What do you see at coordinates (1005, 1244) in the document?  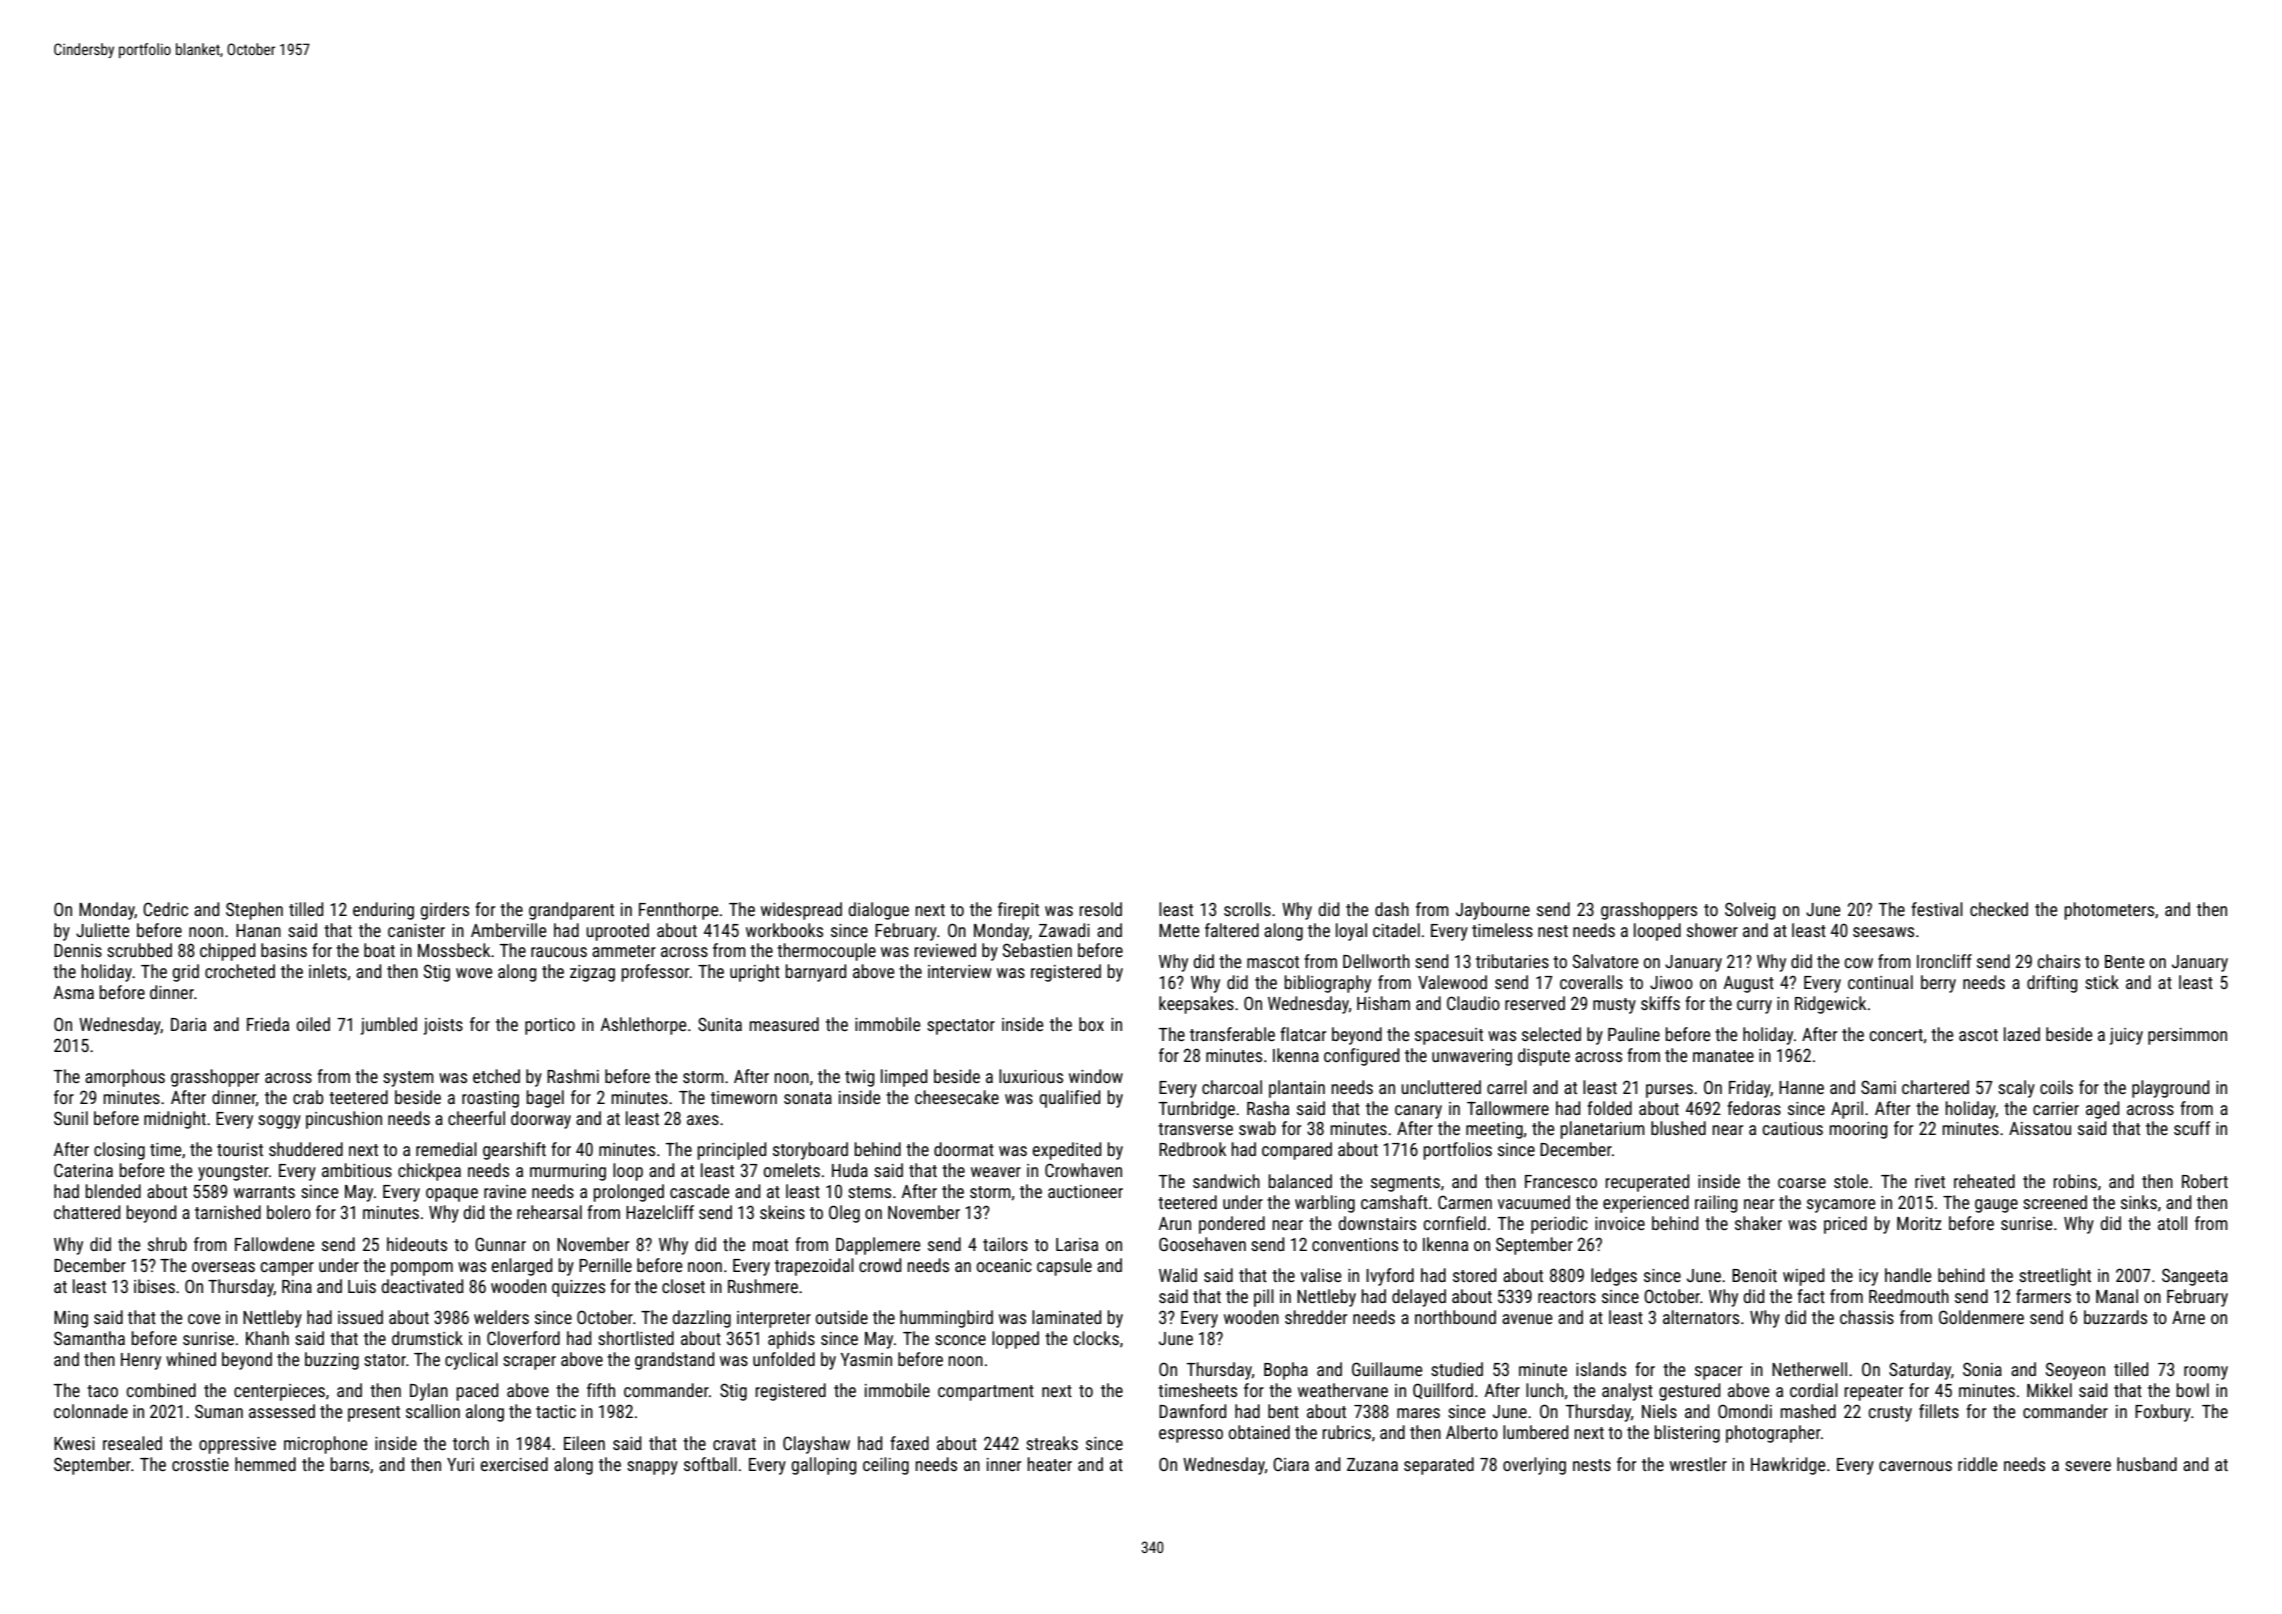 I see `tailors` at bounding box center [1005, 1244].
